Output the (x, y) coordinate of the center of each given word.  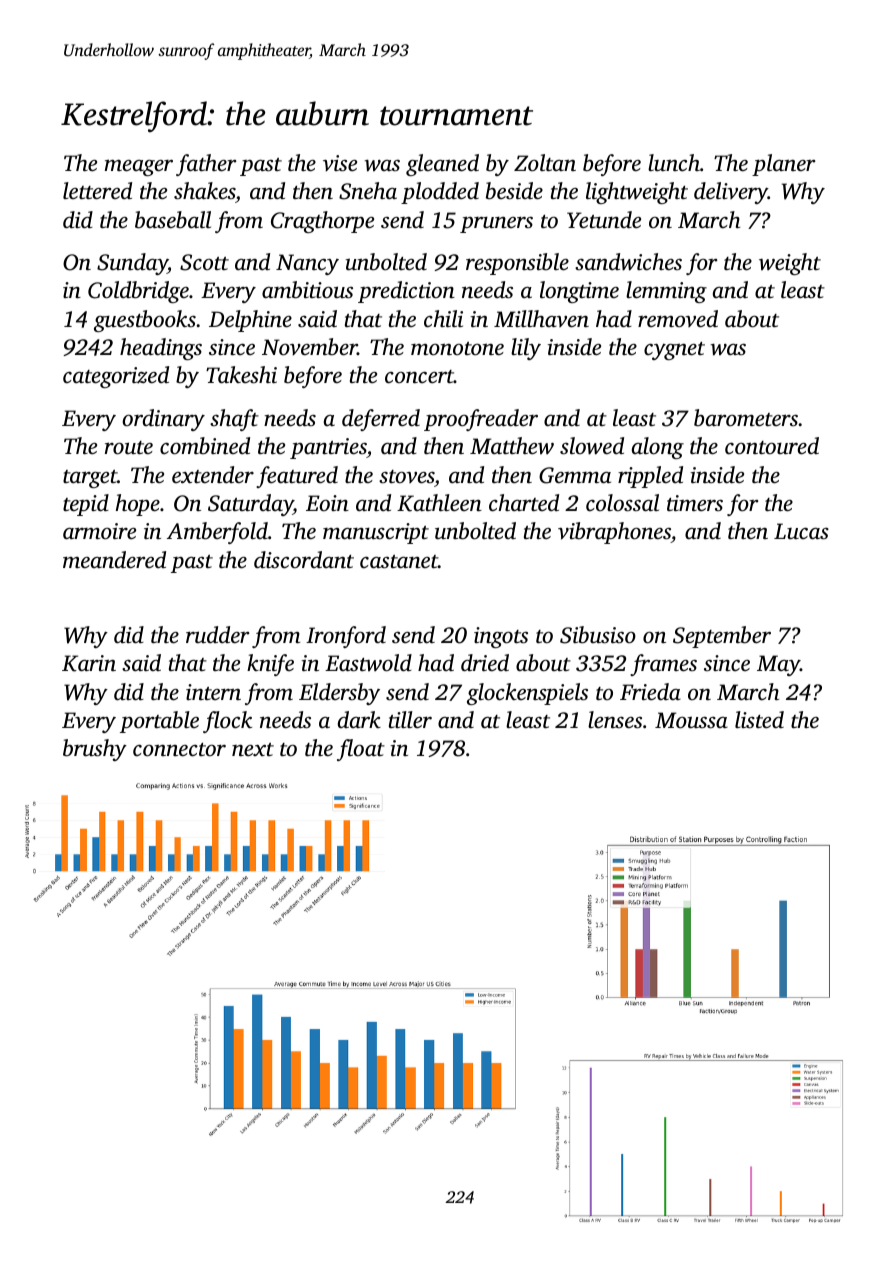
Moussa (691, 720)
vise (340, 163)
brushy (95, 750)
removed (678, 319)
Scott (204, 262)
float (361, 750)
